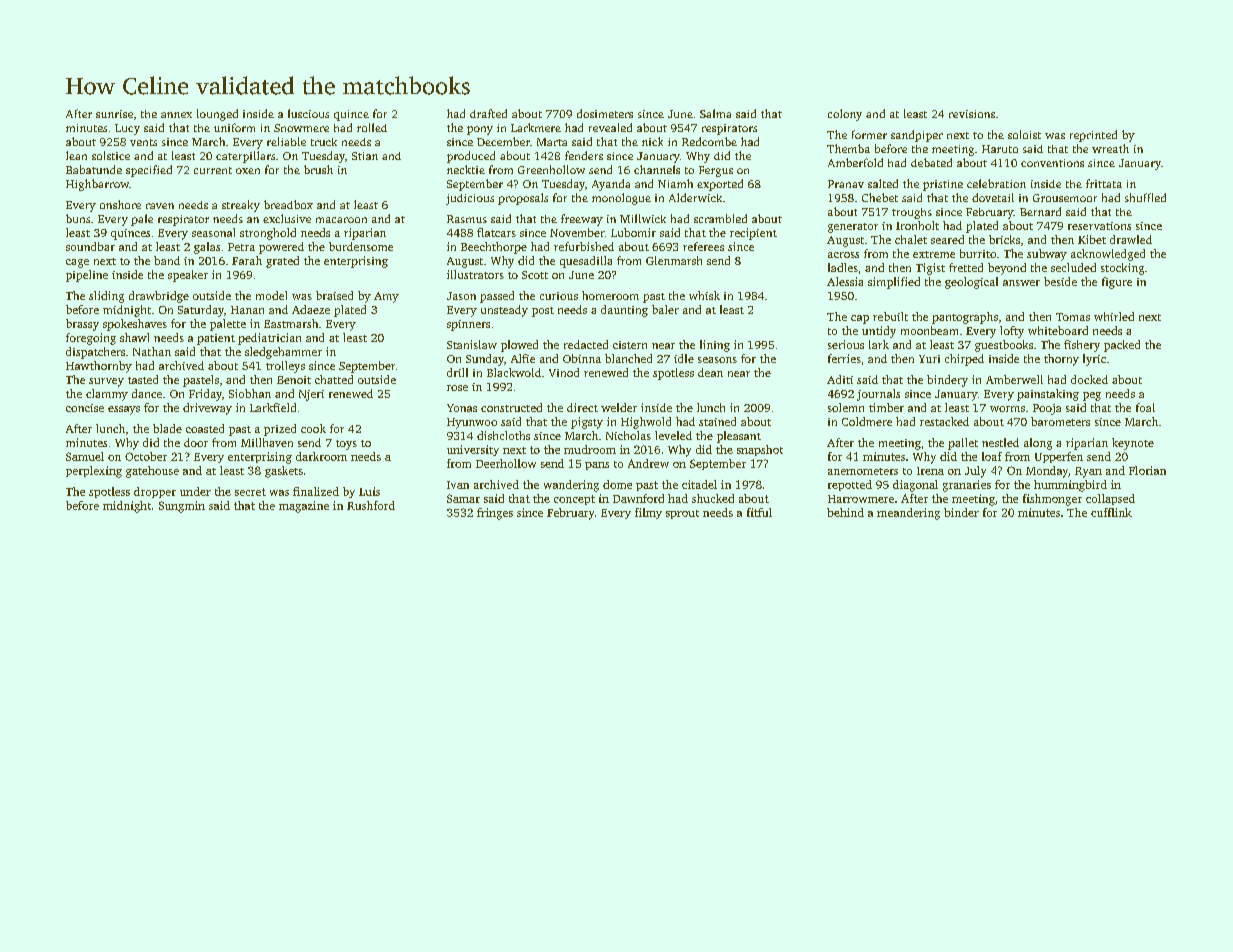 The height and width of the screenshot is (952, 1233). Describe the element at coordinates (127, 129) in the screenshot. I see `Lucy` at that location.
